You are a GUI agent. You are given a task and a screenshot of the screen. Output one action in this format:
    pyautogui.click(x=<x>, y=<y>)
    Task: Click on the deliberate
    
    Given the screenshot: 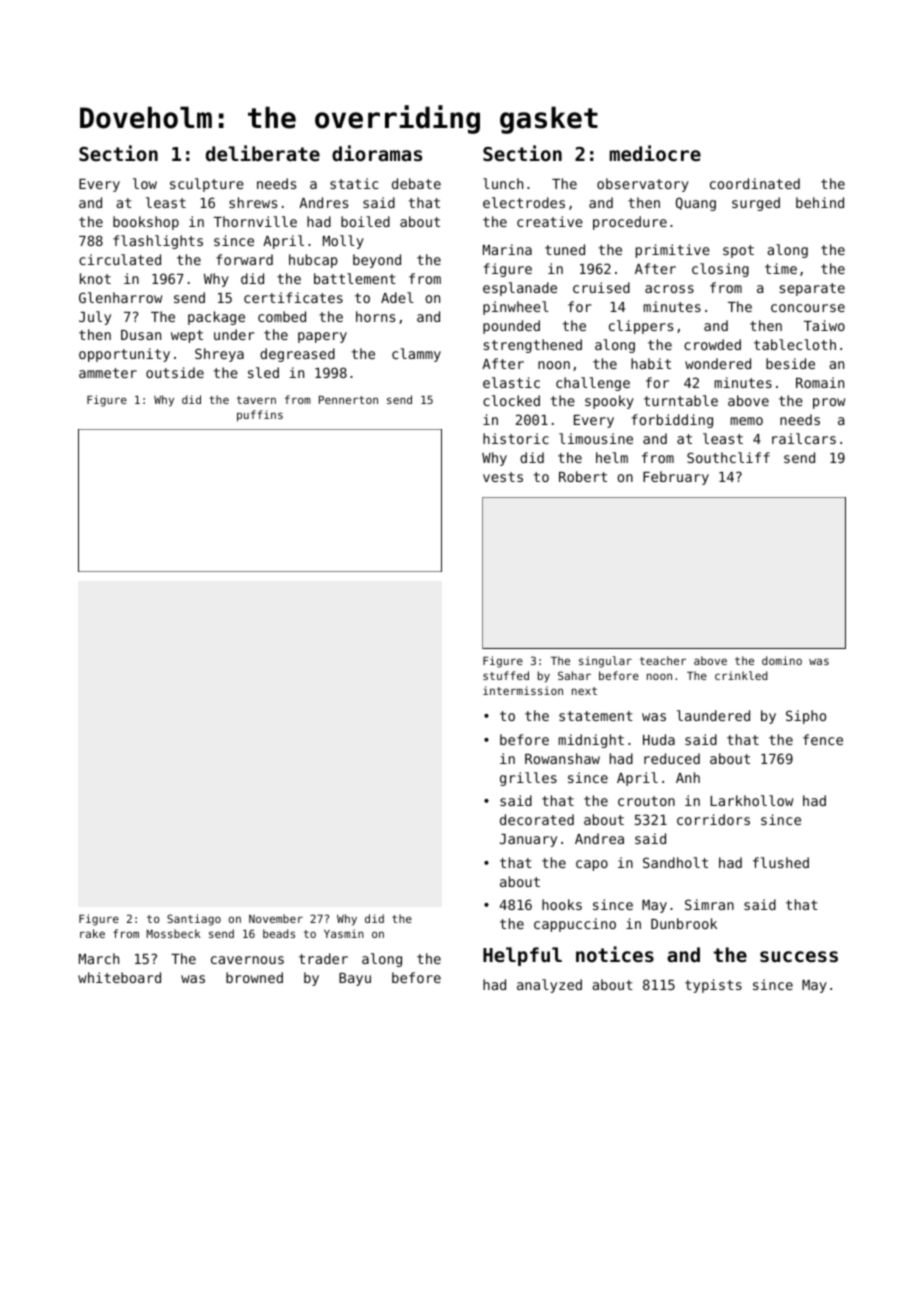 What is the action you would take?
    pyautogui.click(x=263, y=153)
